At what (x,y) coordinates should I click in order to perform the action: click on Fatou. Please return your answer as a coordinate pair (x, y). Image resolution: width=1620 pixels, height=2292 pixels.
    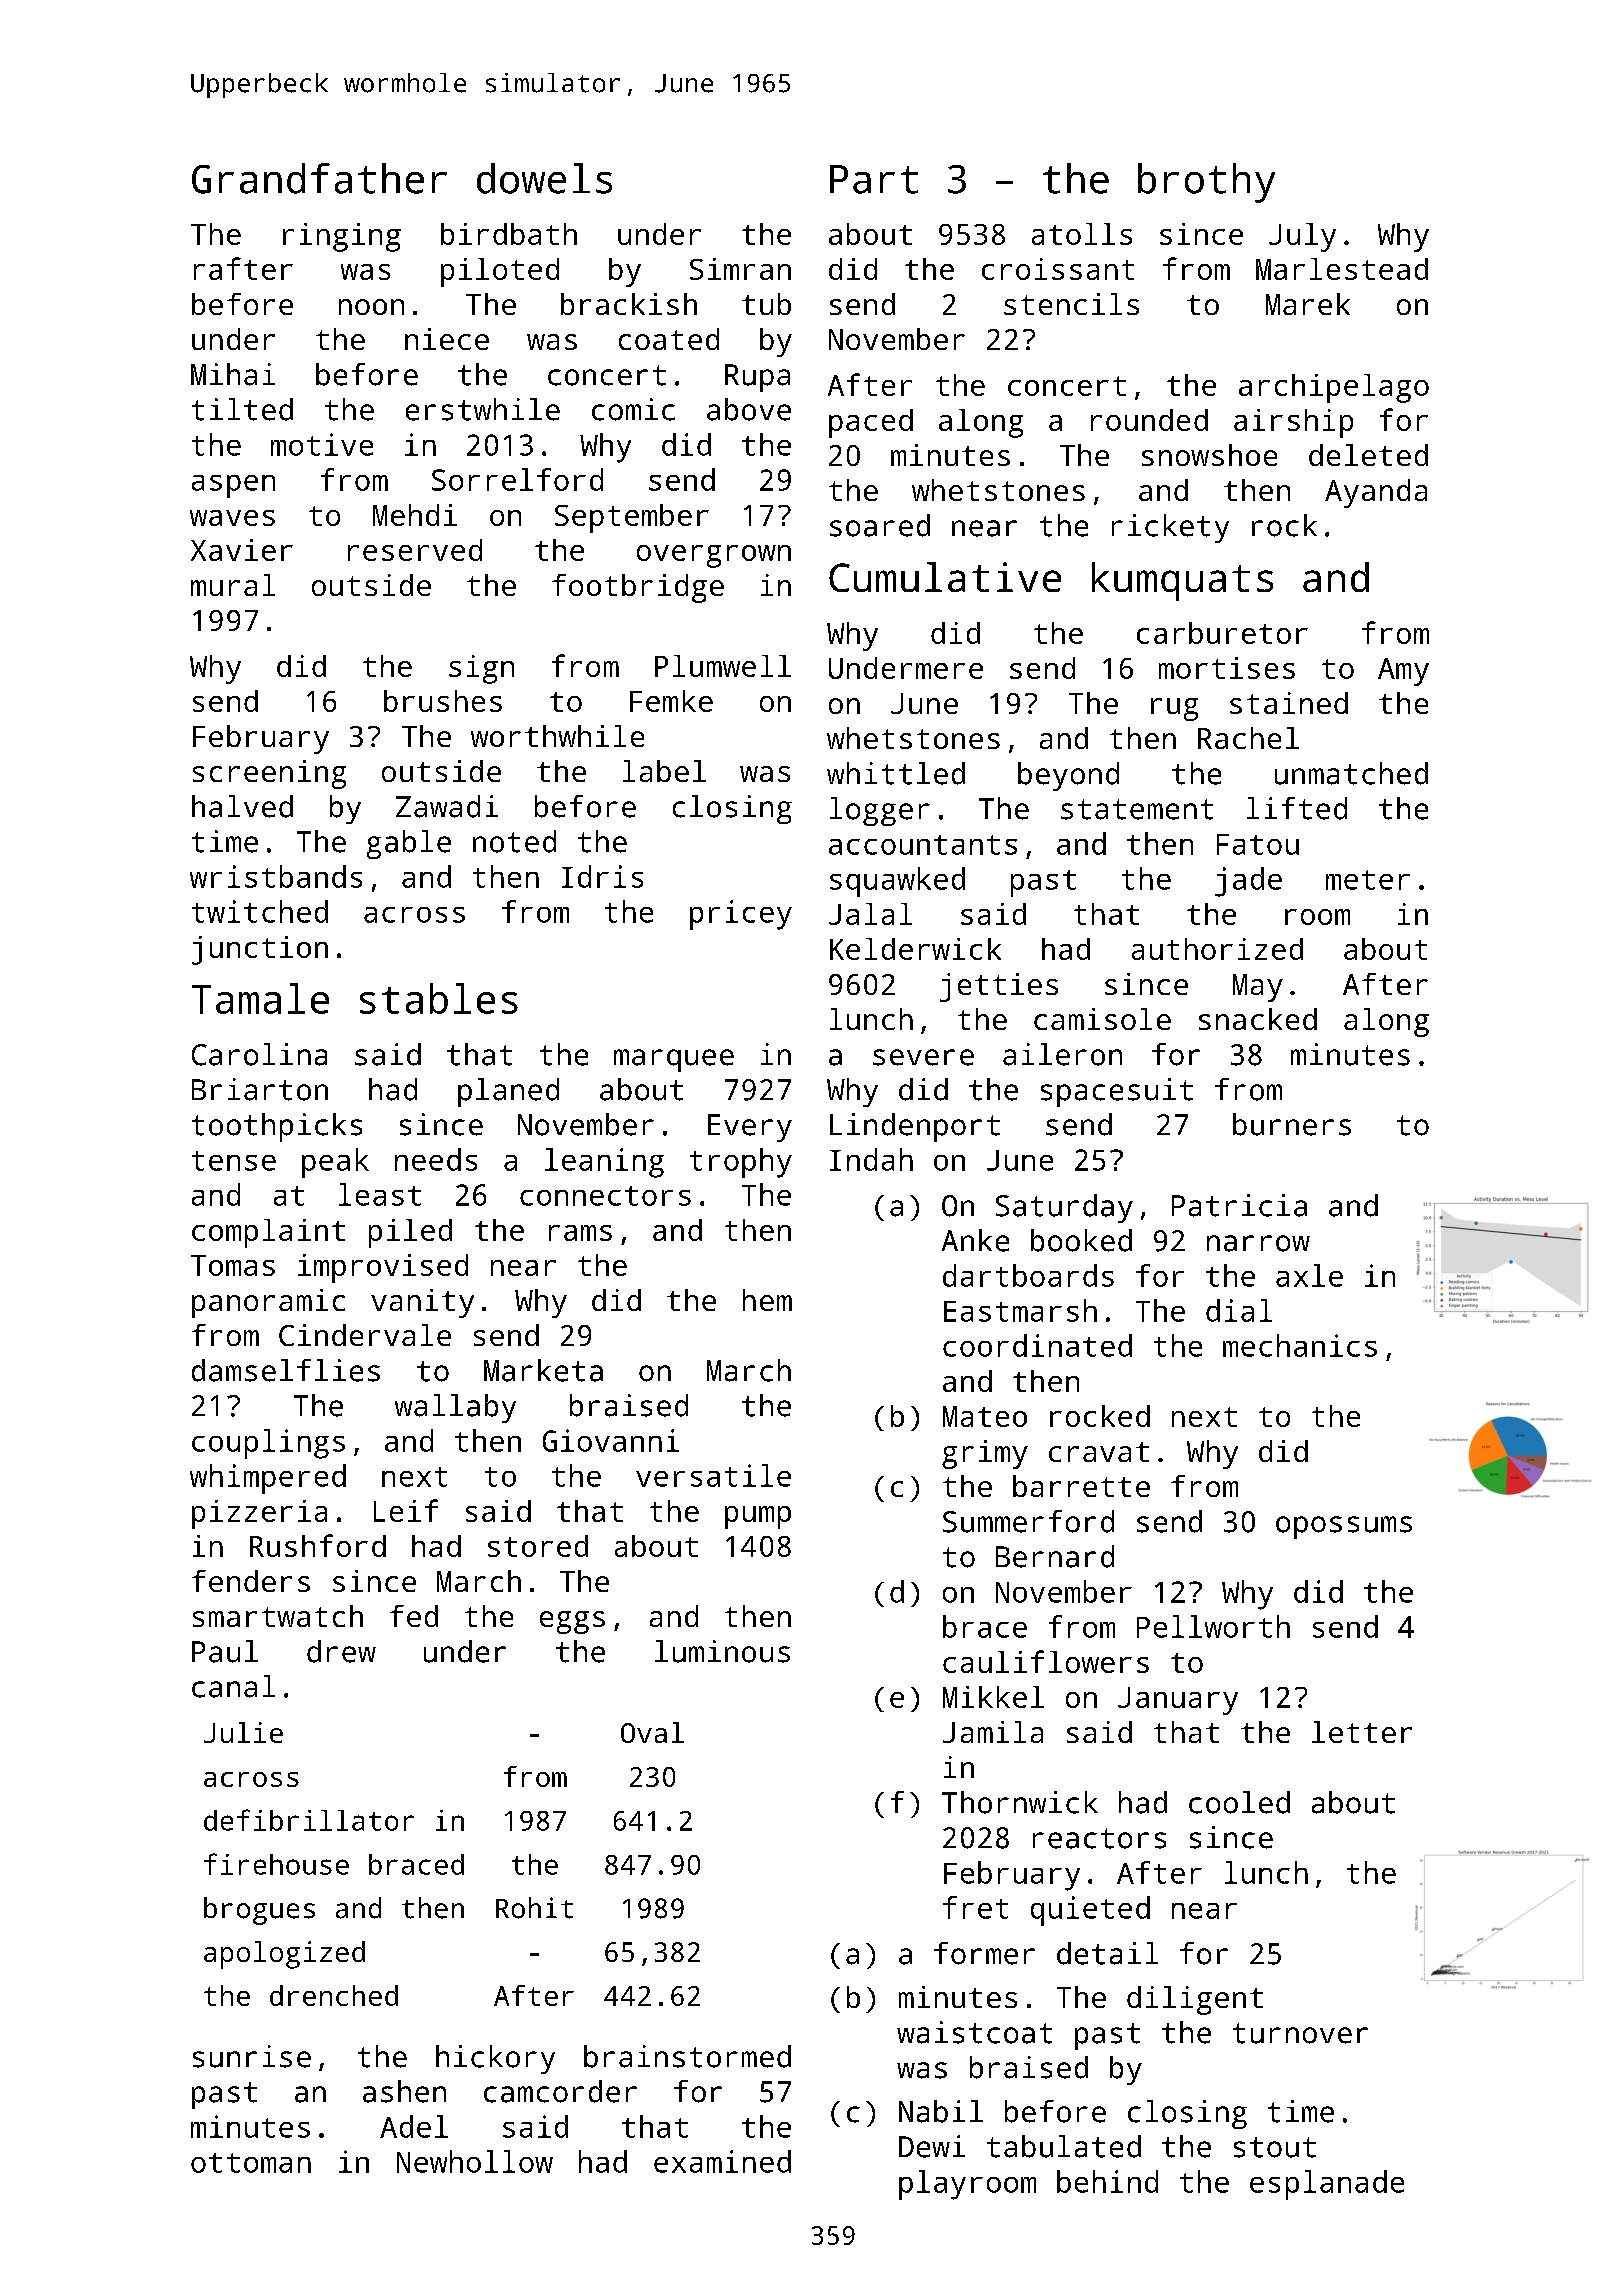
    Looking at the image, I should click on (1258, 844).
